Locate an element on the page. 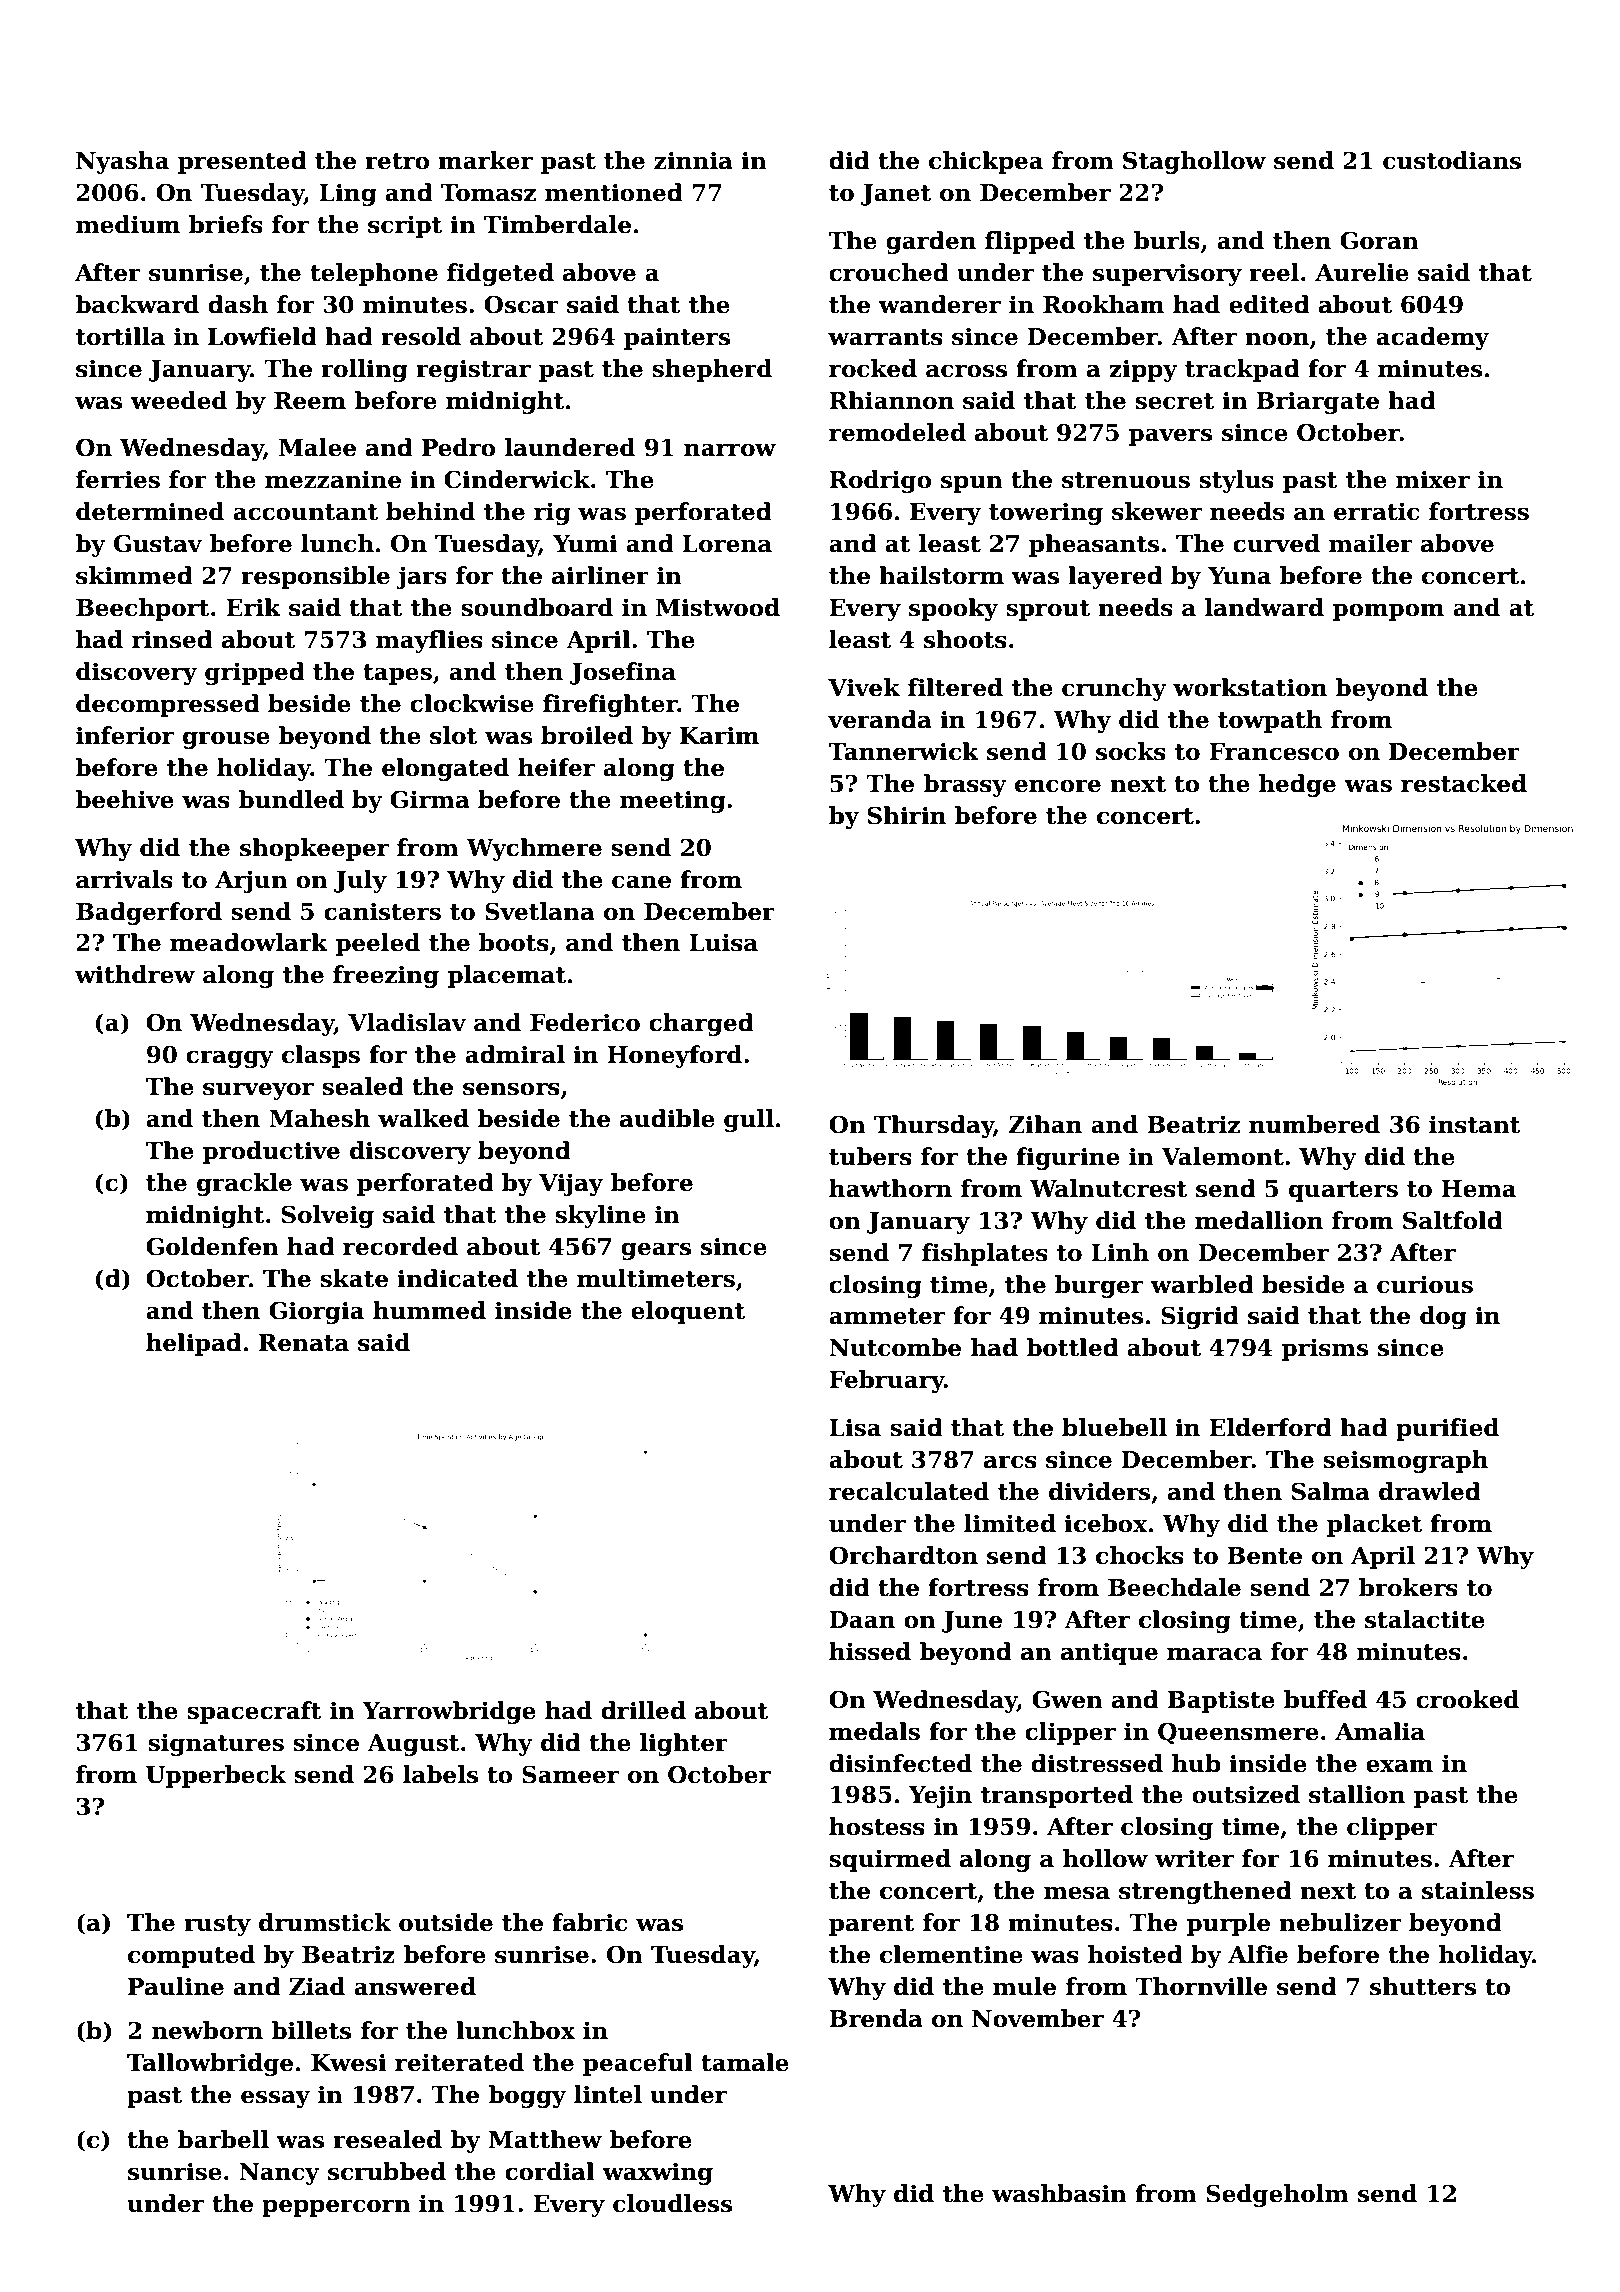 The width and height of the page is (1620, 2292). tubers is located at coordinates (870, 1156).
